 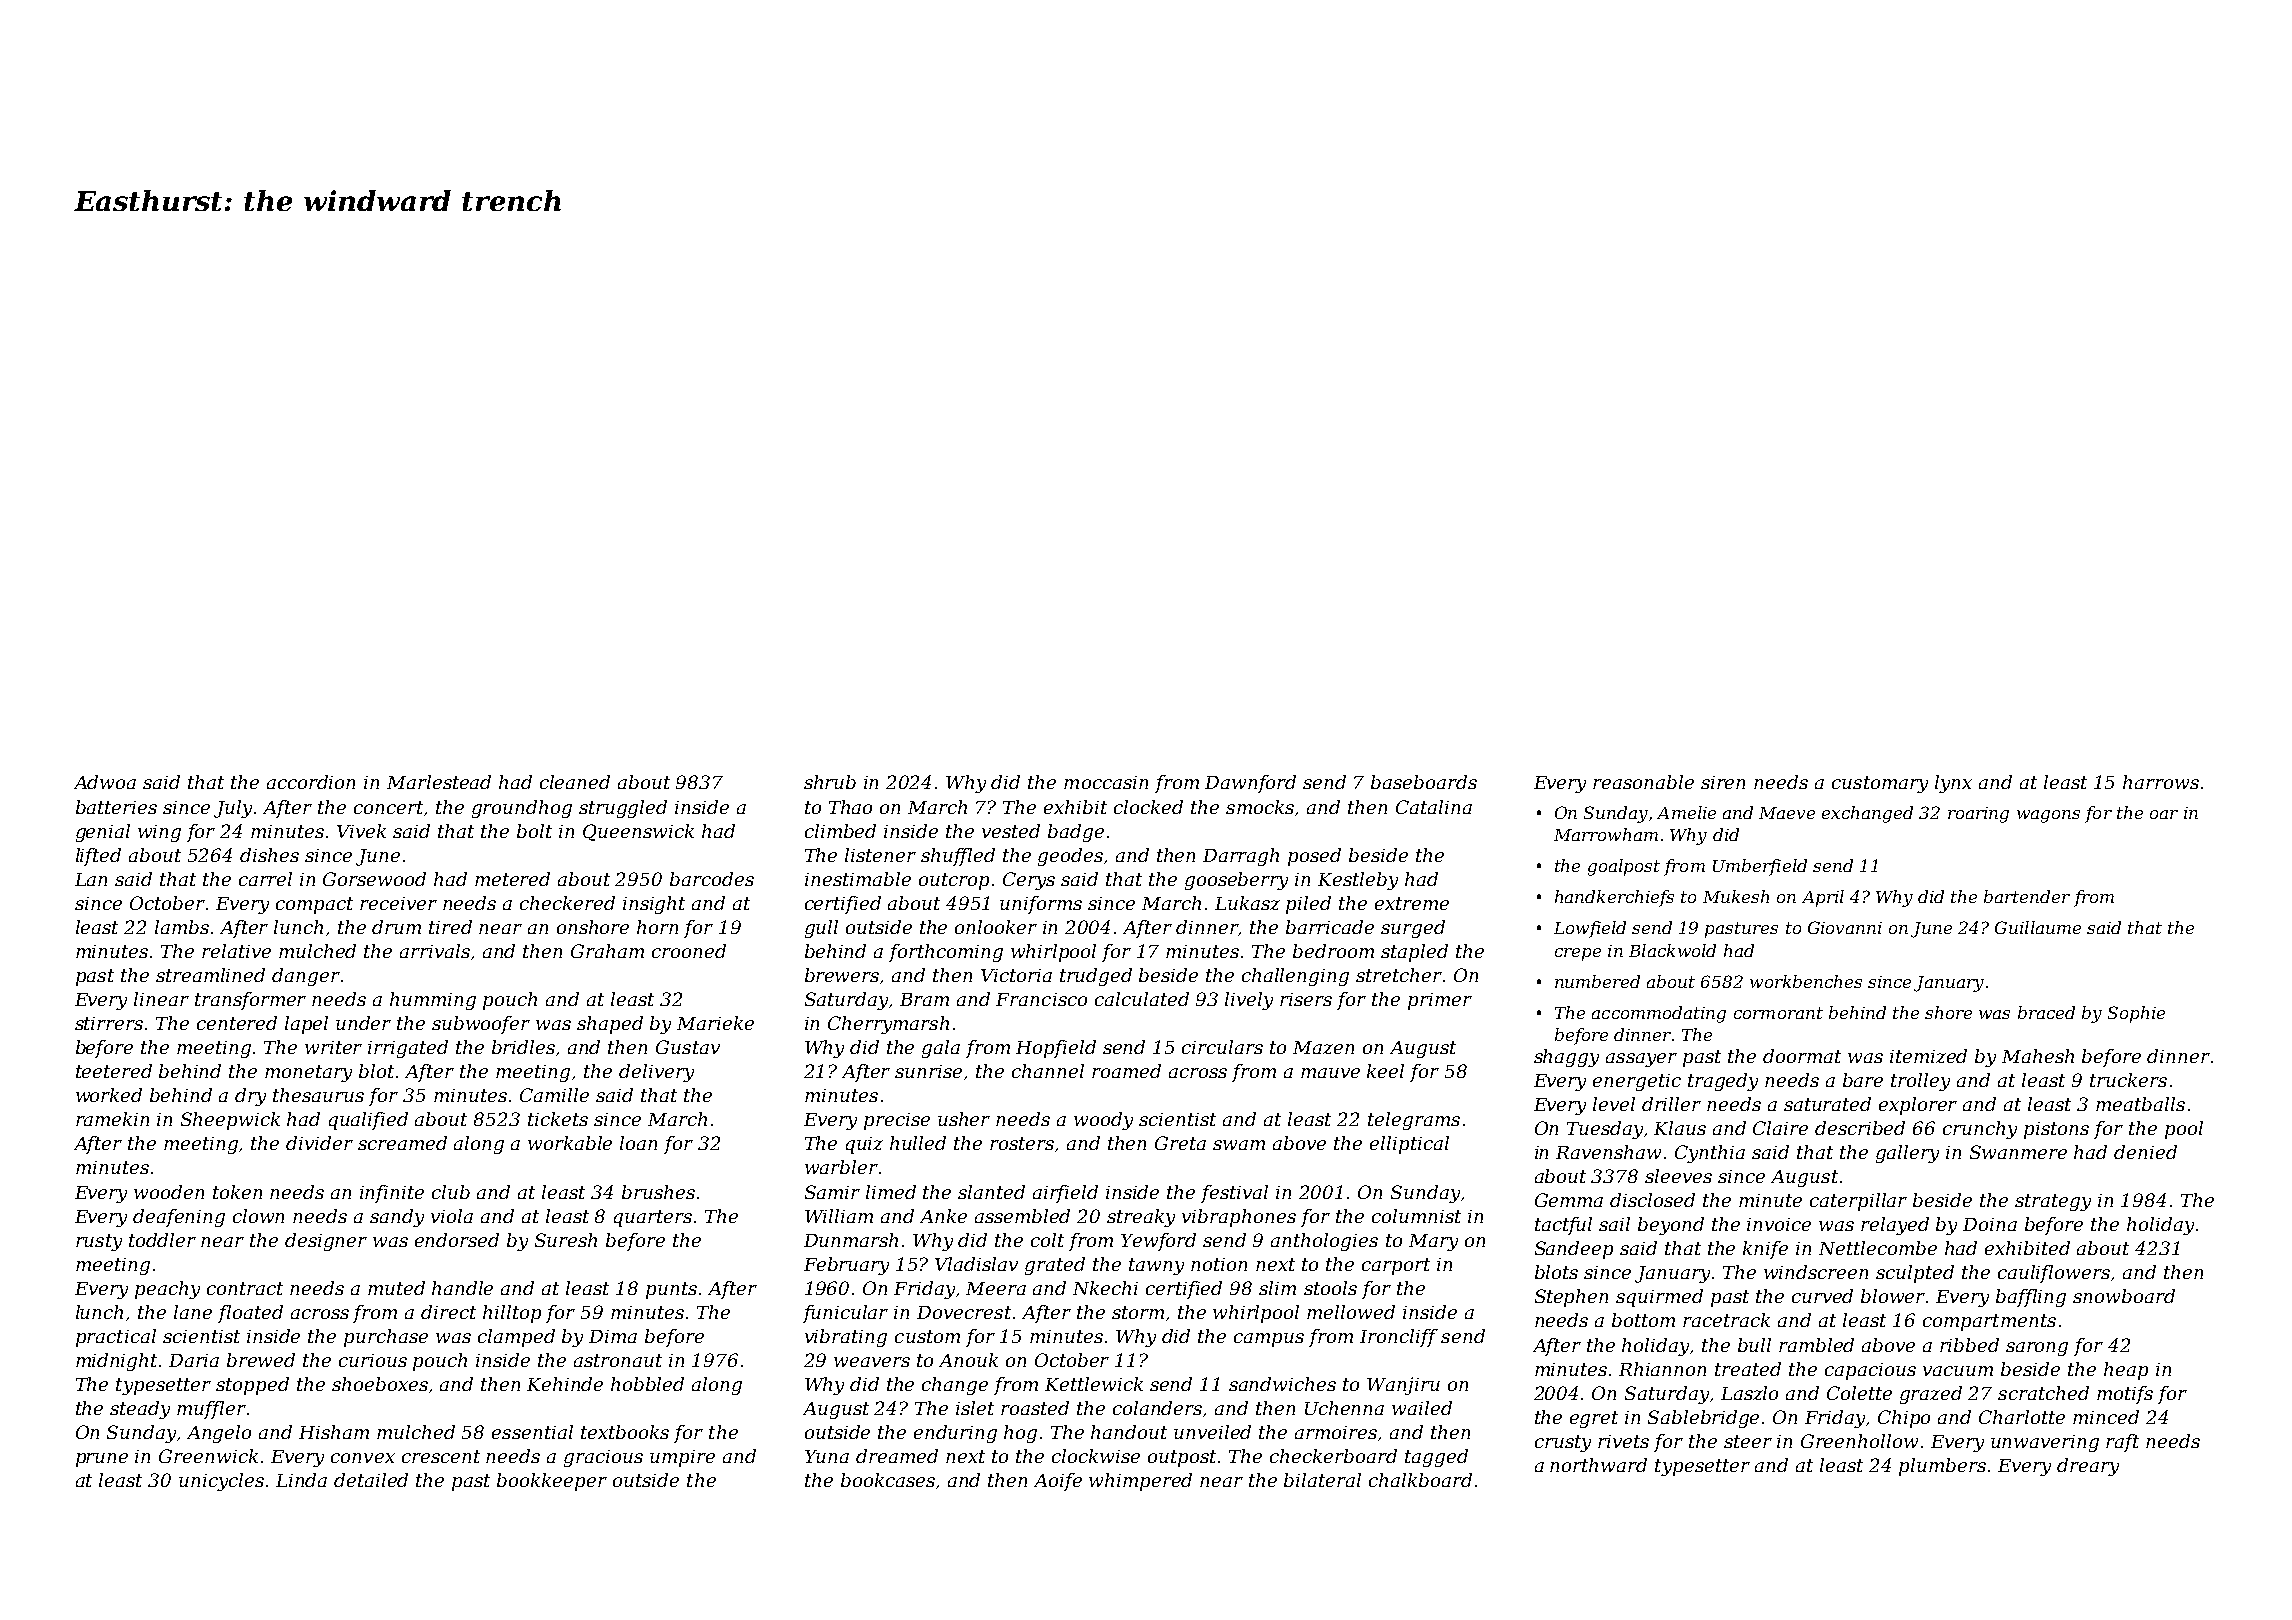 What do you see at coordinates (116, 1362) in the page?
I see `midnight` at bounding box center [116, 1362].
